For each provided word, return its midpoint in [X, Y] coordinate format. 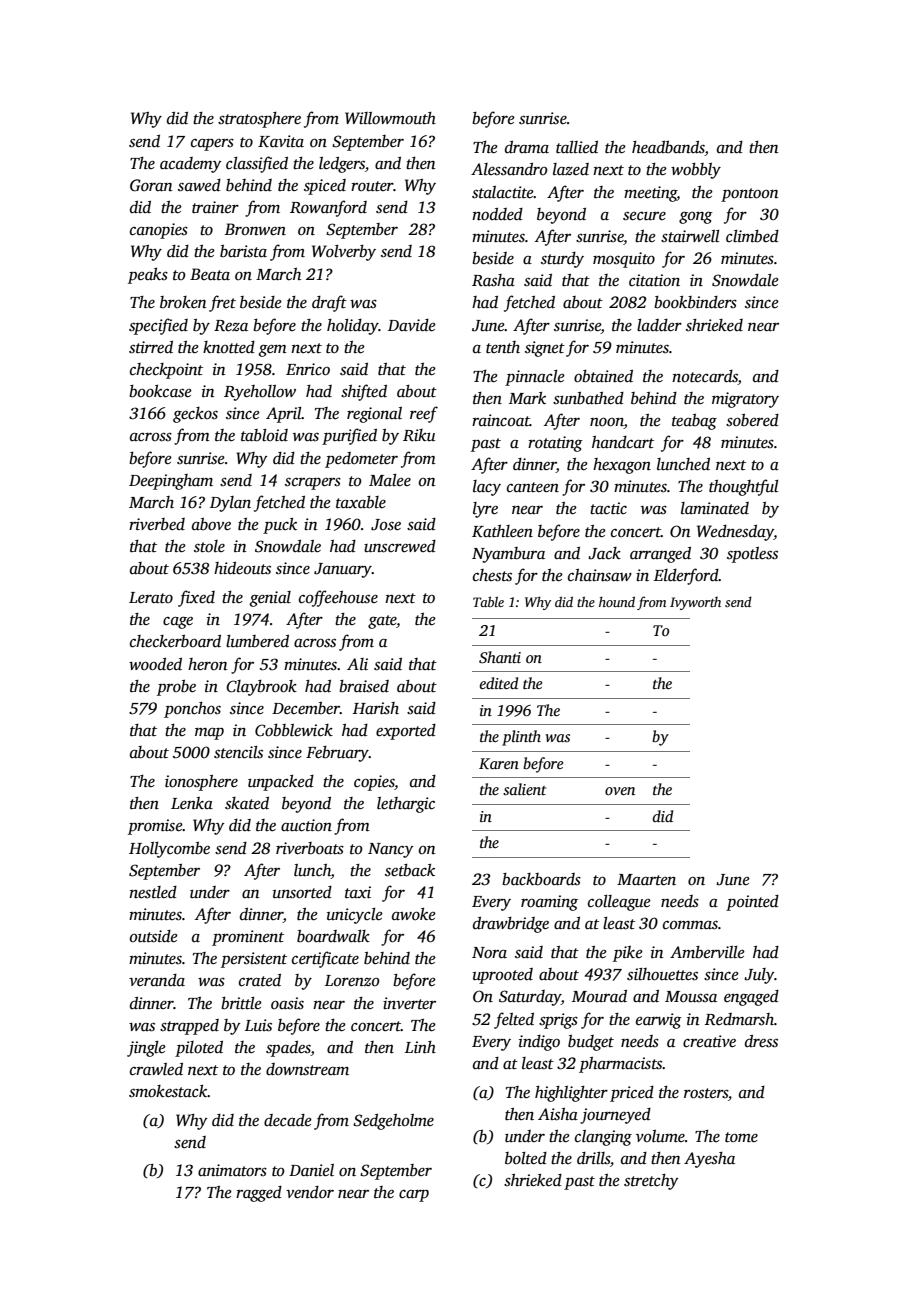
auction [306, 825]
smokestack [168, 1091]
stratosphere [259, 120]
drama [527, 147]
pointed [752, 903]
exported [406, 732]
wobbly [696, 171]
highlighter [571, 1094]
